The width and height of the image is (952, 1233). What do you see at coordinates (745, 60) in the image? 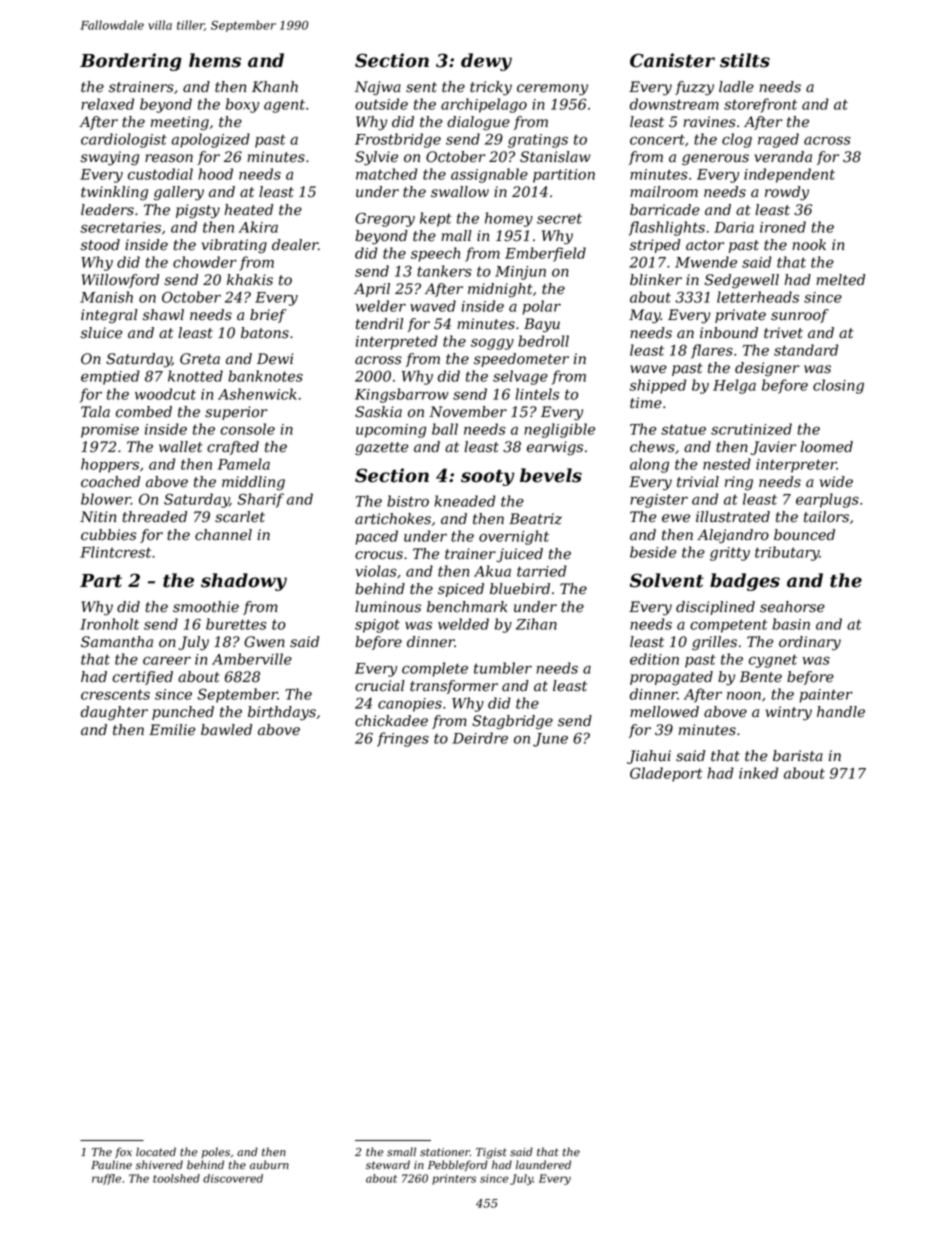
I see `stilts` at bounding box center [745, 60].
